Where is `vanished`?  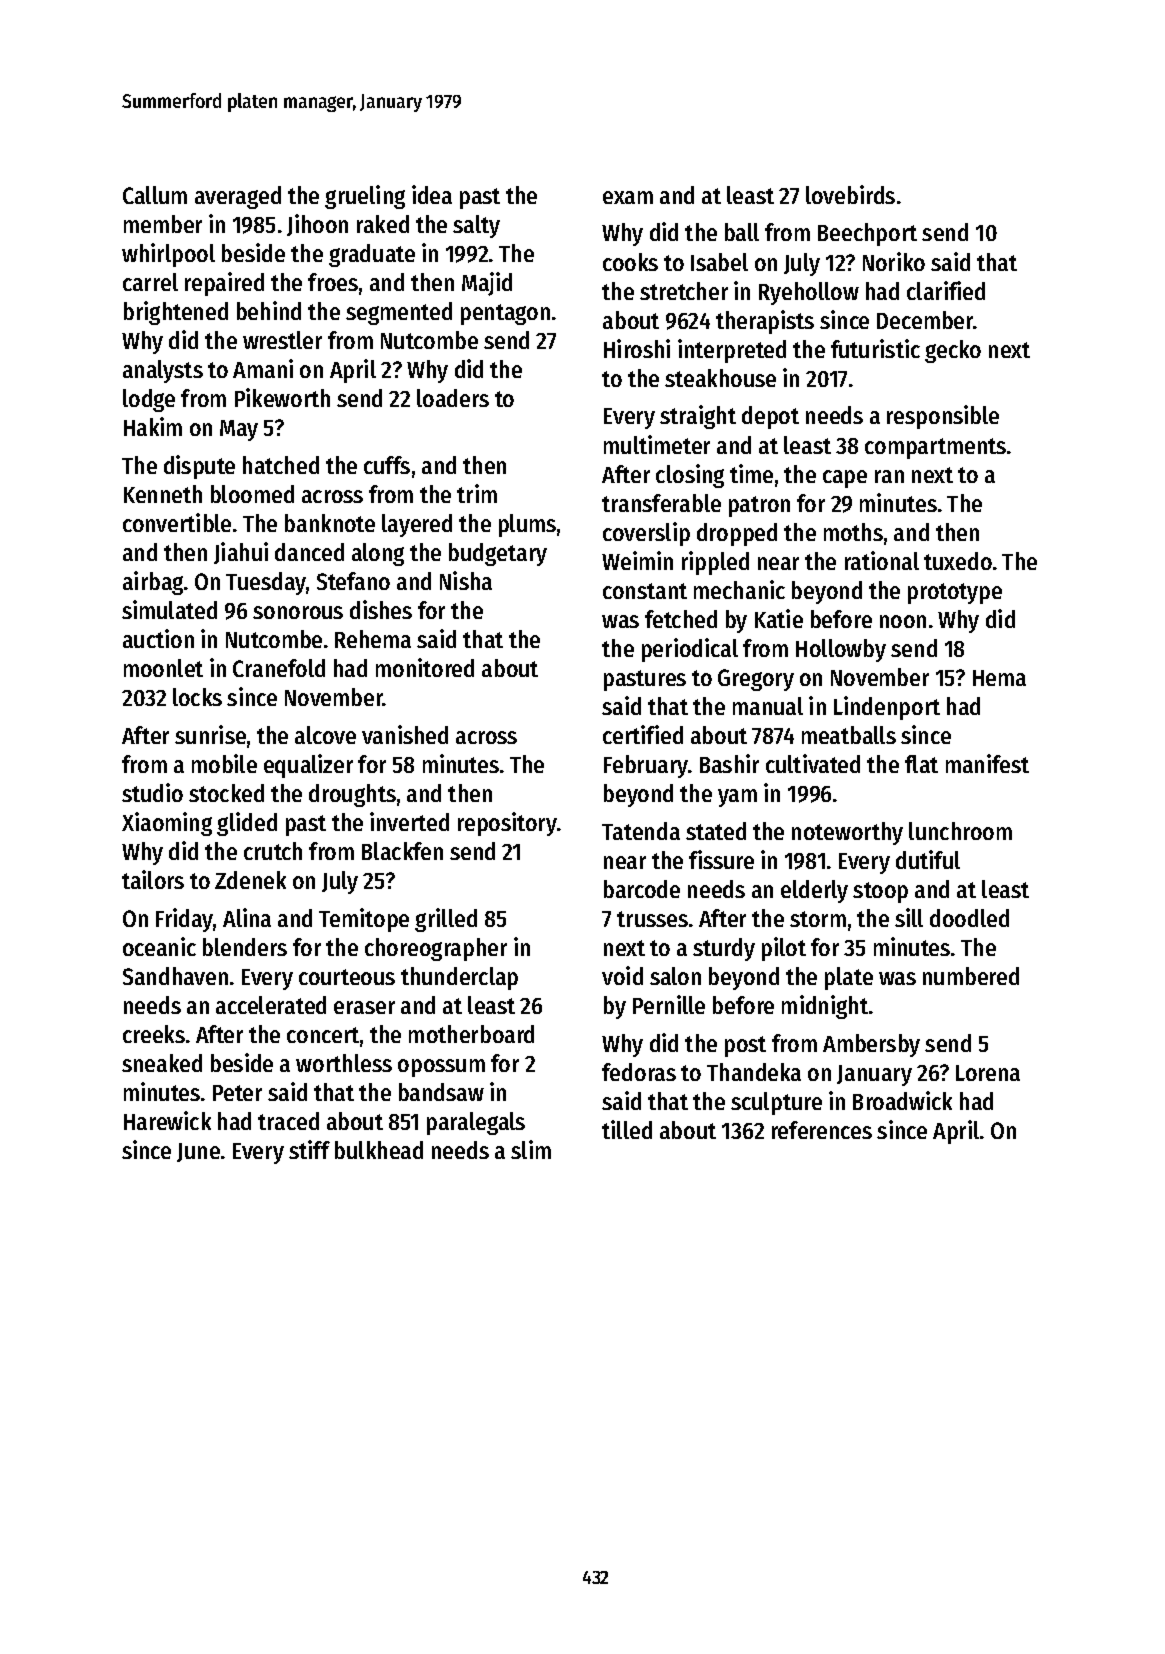 vanished is located at coordinates (405, 734).
